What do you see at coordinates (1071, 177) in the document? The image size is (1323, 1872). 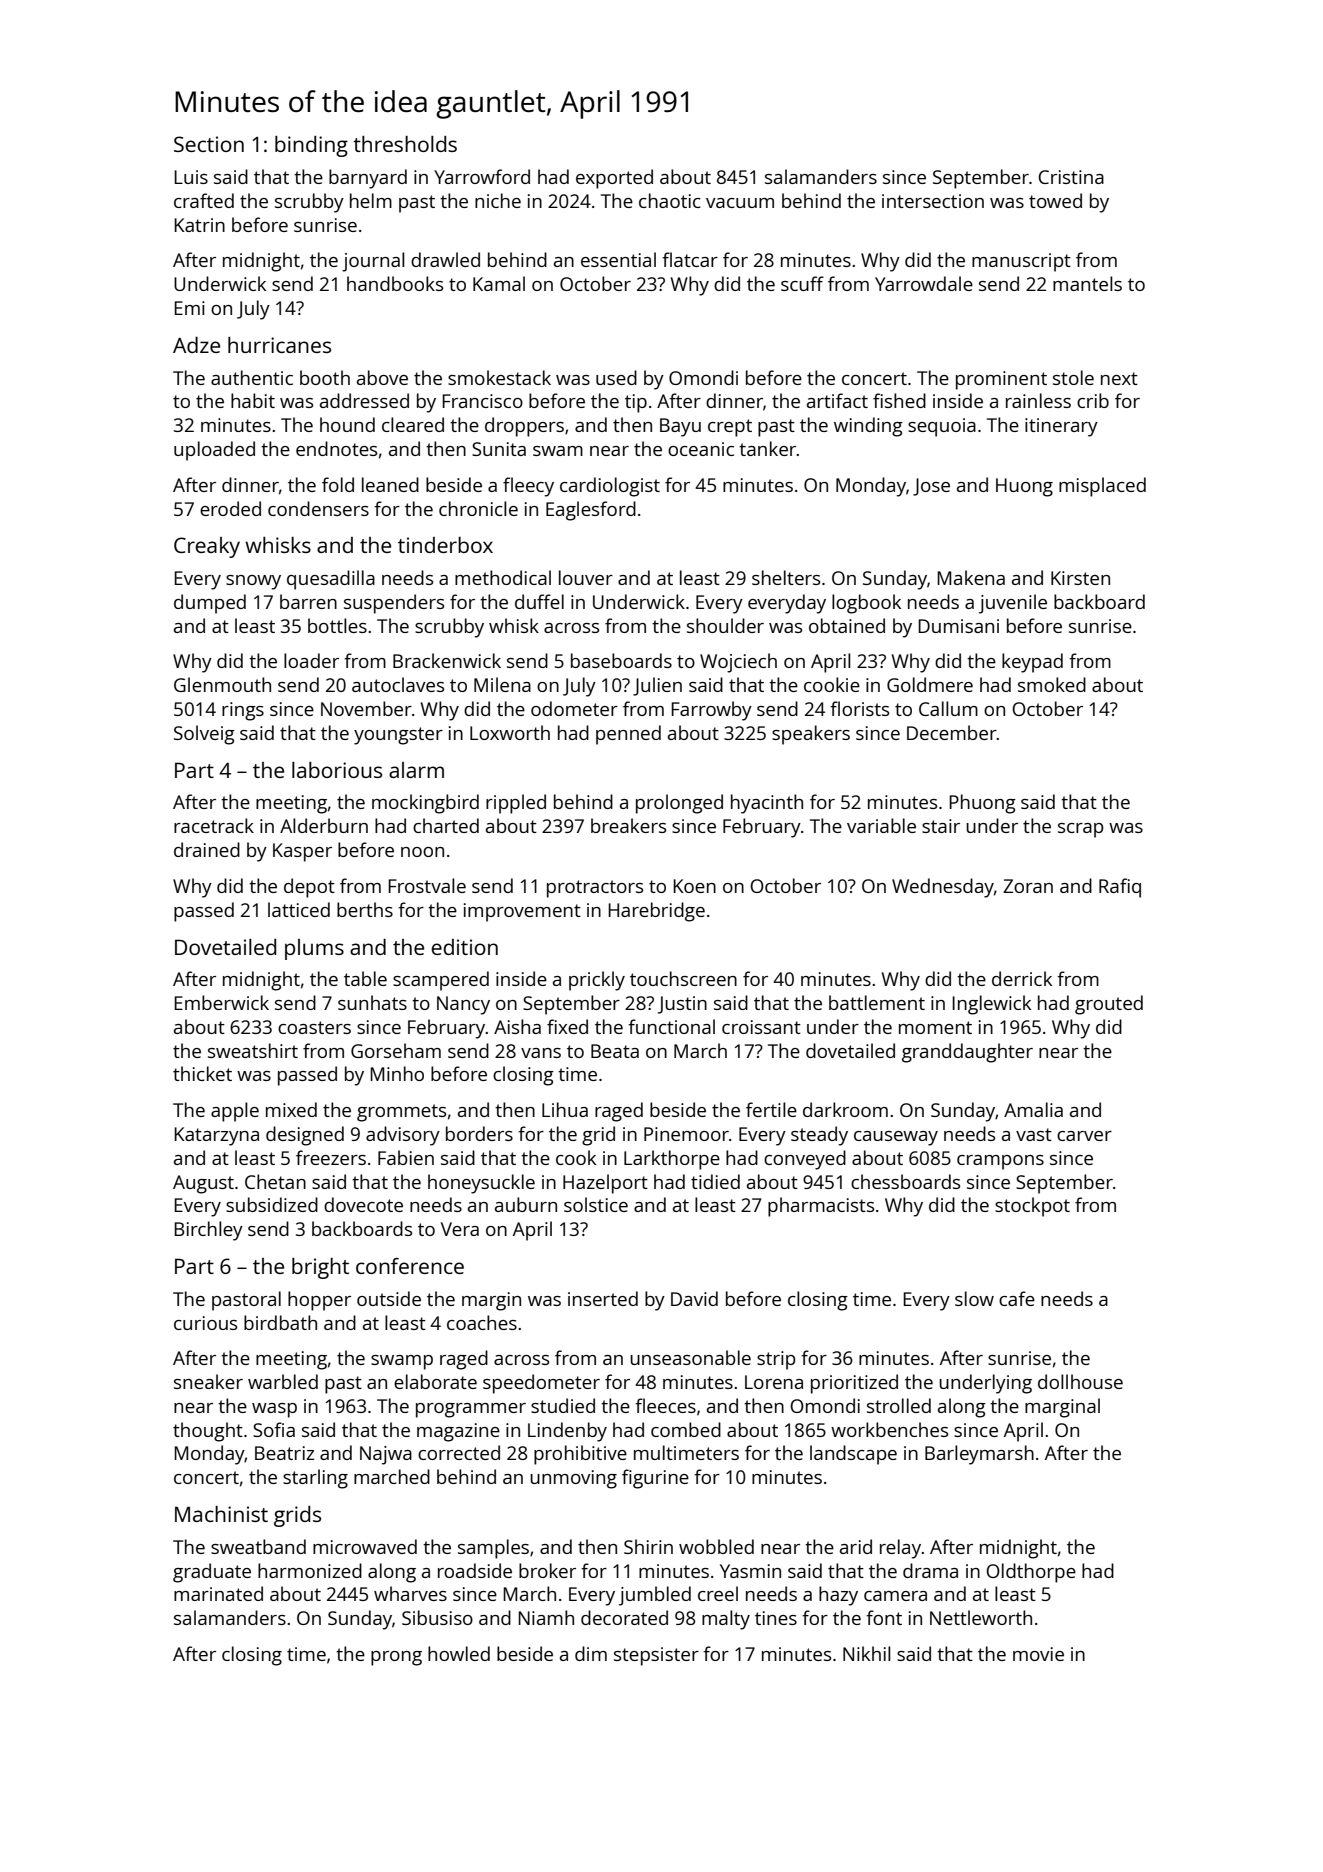 I see `Cristina` at bounding box center [1071, 177].
